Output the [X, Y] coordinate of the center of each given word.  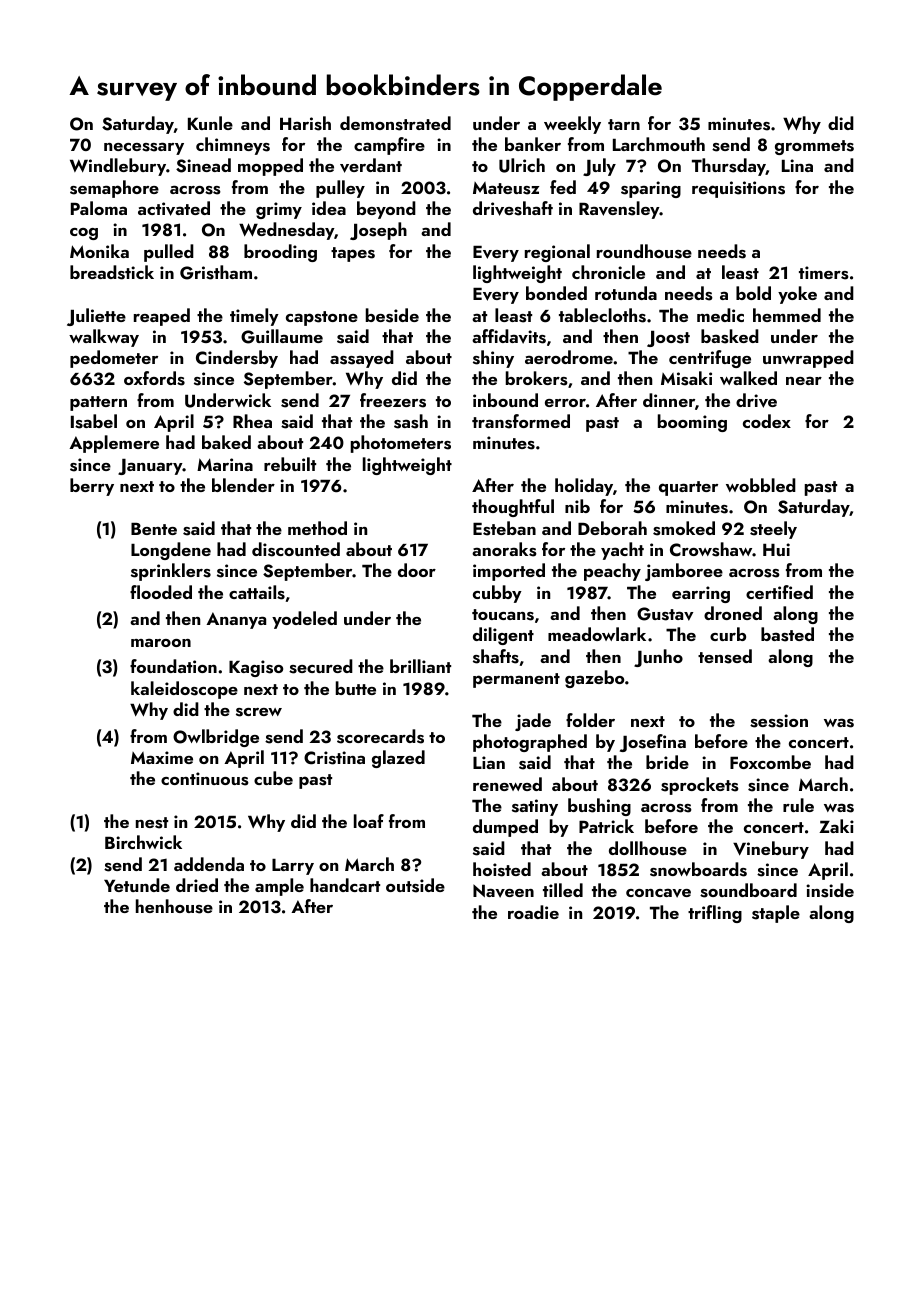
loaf [369, 821]
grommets [814, 147]
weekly [572, 125]
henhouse [174, 906]
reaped [162, 317]
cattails [257, 592]
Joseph [378, 231]
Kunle [210, 123]
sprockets [700, 786]
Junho [658, 658]
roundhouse [644, 251]
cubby [497, 594]
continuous [205, 779]
